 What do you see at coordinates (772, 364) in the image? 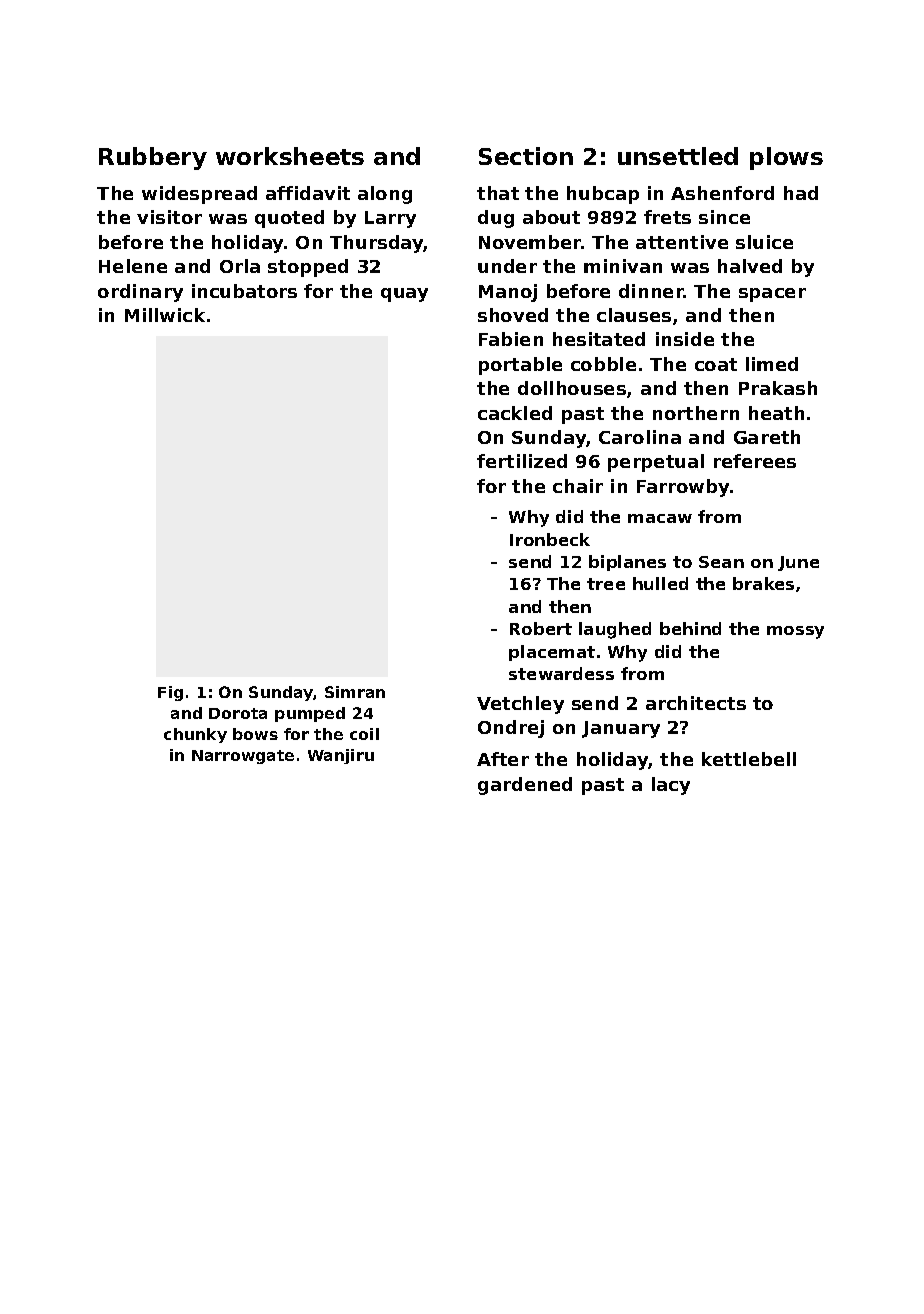
I see `limed` at bounding box center [772, 364].
